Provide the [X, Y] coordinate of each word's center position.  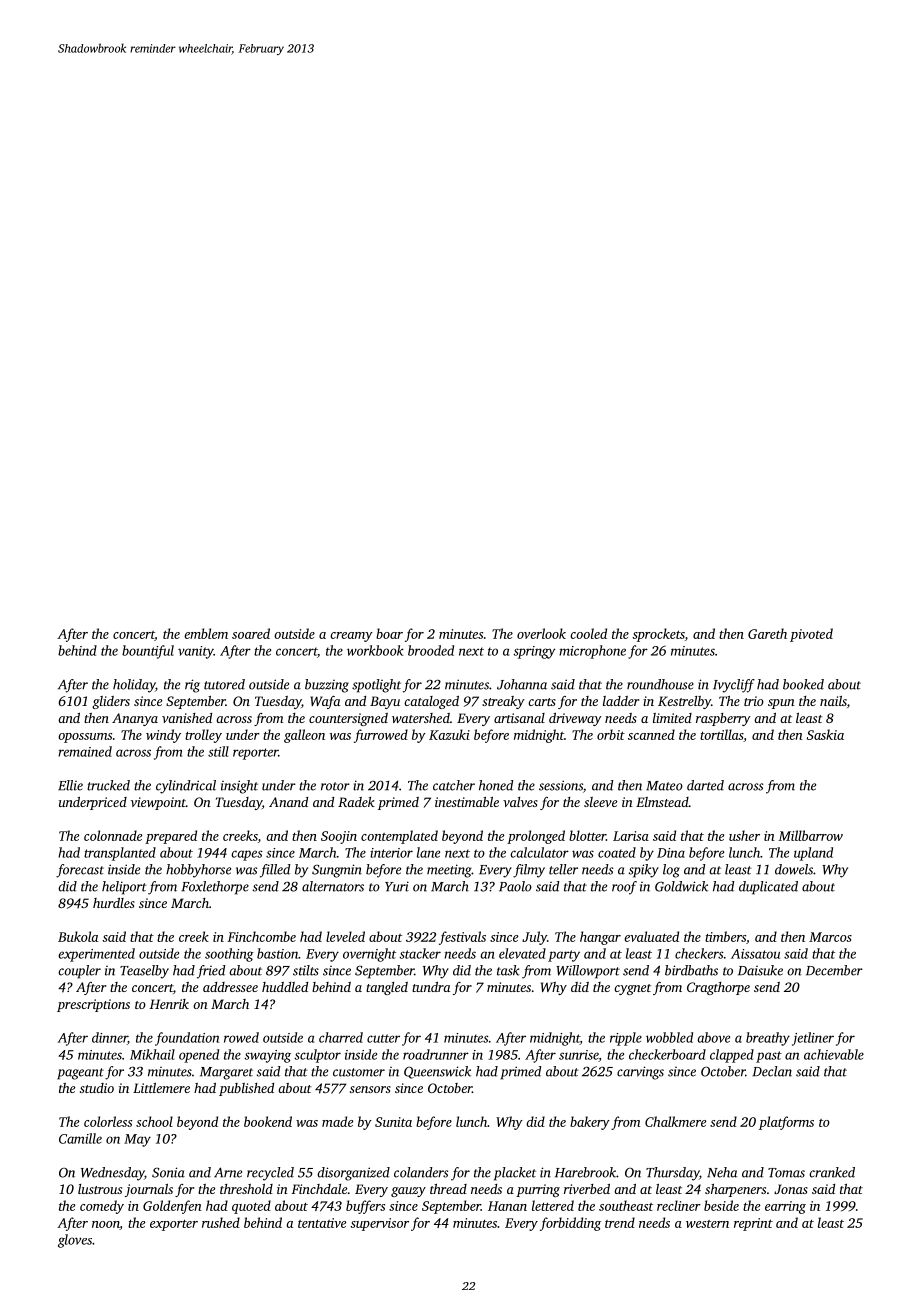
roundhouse [660, 684]
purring [538, 1190]
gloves [75, 1241]
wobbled [669, 1037]
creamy [351, 637]
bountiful [148, 652]
